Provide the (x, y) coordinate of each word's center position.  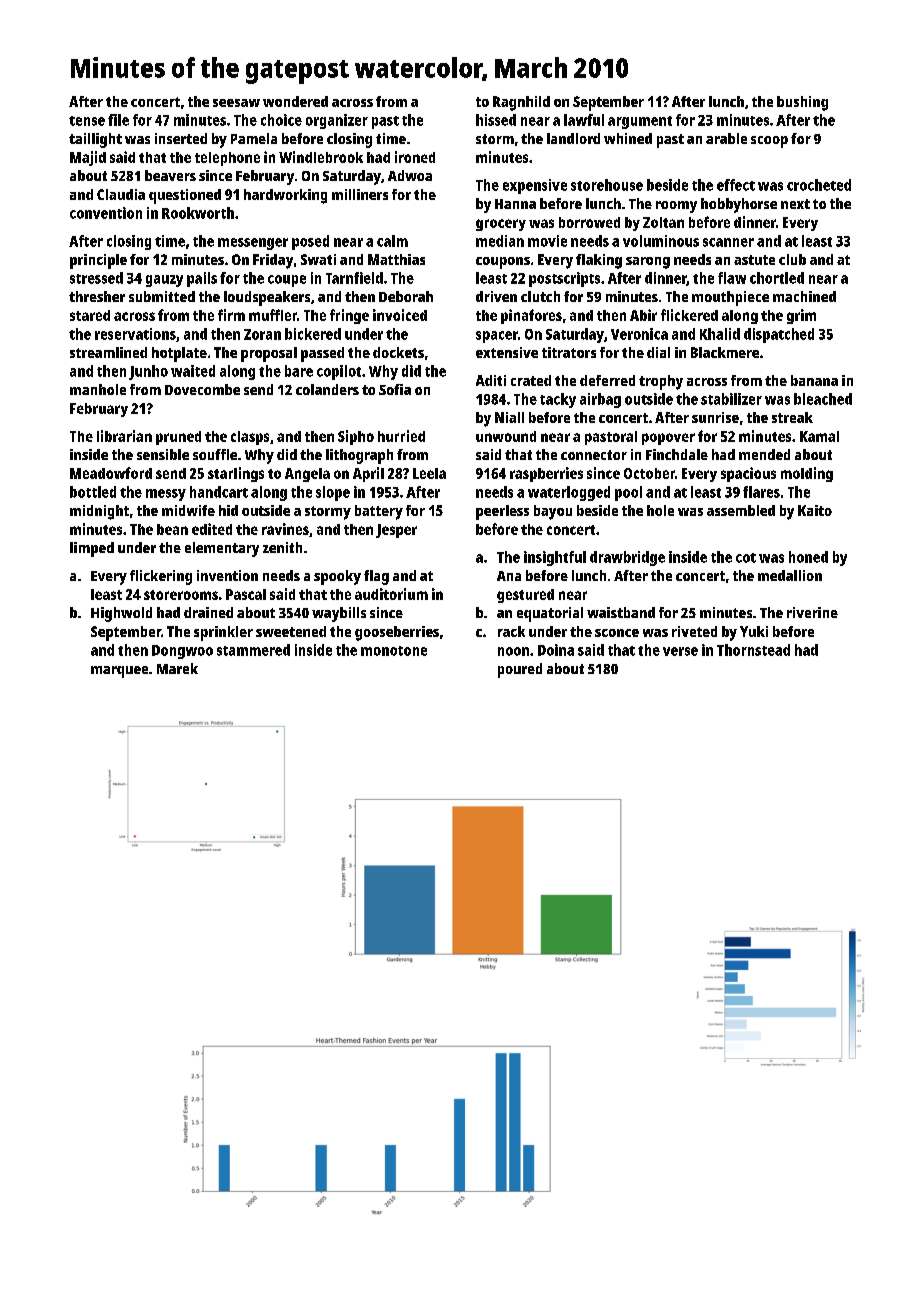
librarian (124, 436)
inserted (181, 138)
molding (807, 474)
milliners (360, 194)
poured (520, 670)
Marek (177, 668)
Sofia (395, 389)
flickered (689, 315)
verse (680, 651)
